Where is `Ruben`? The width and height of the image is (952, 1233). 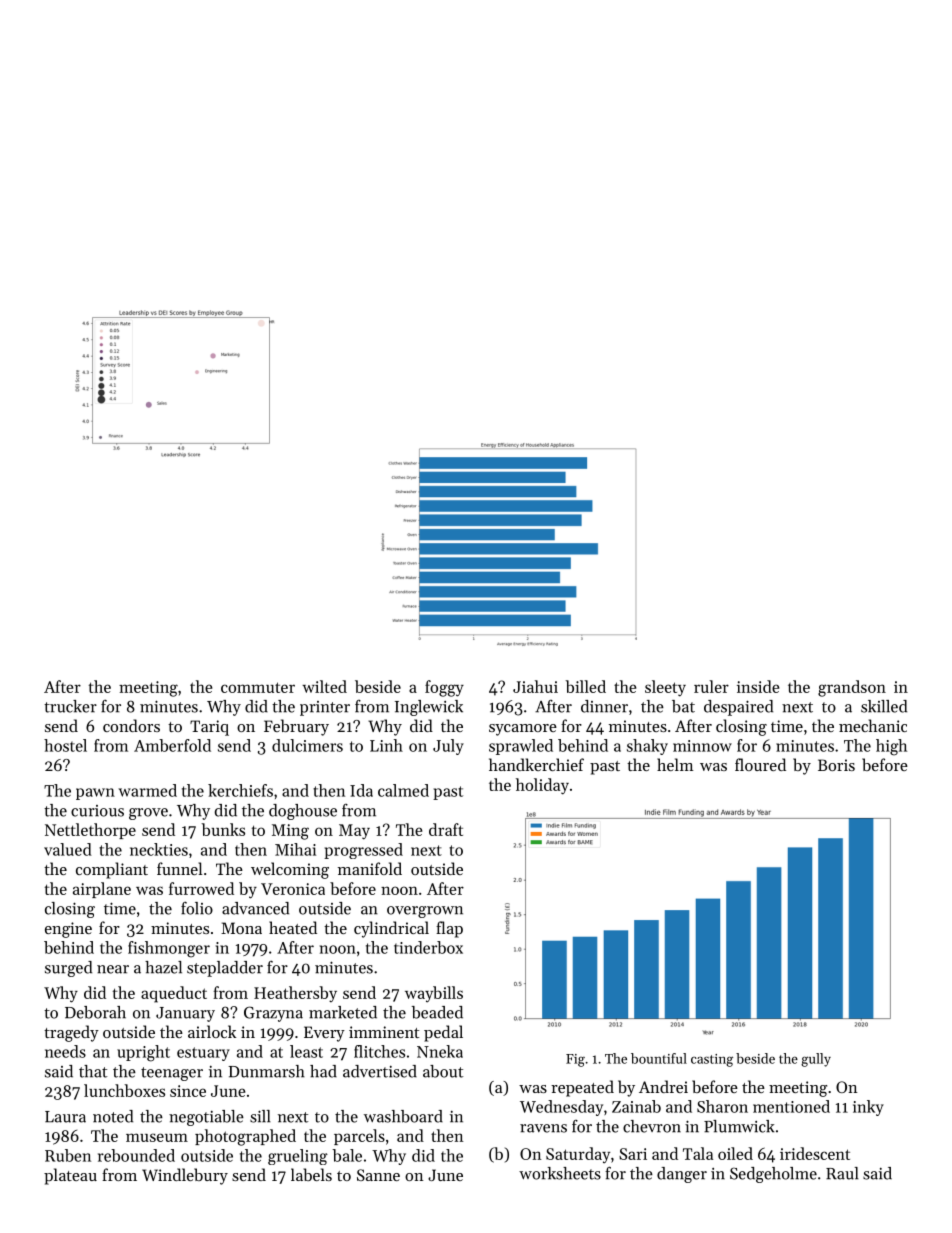 Ruben is located at coordinates (68, 1155).
